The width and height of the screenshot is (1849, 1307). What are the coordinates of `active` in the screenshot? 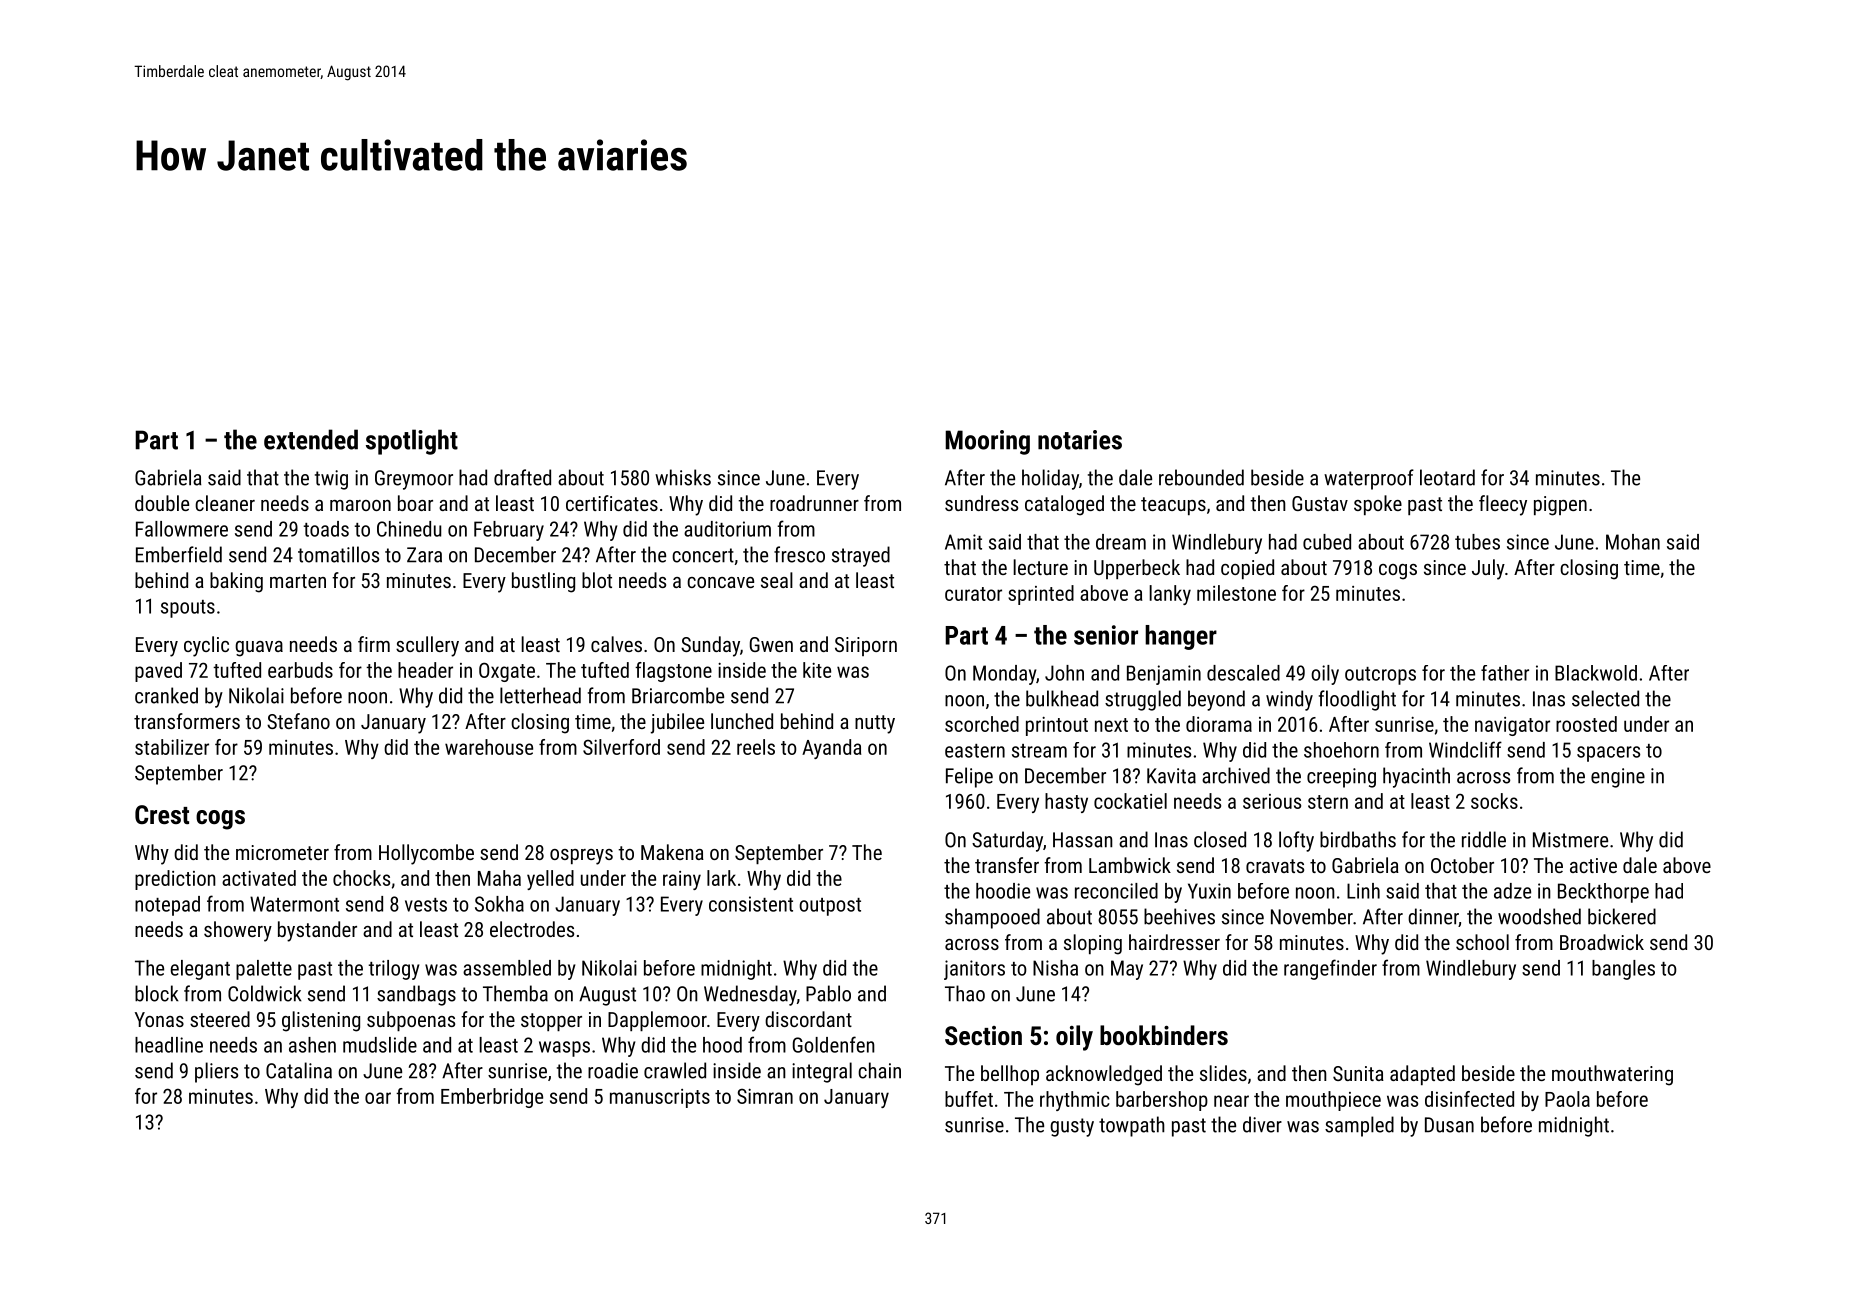 It's located at (1593, 865).
